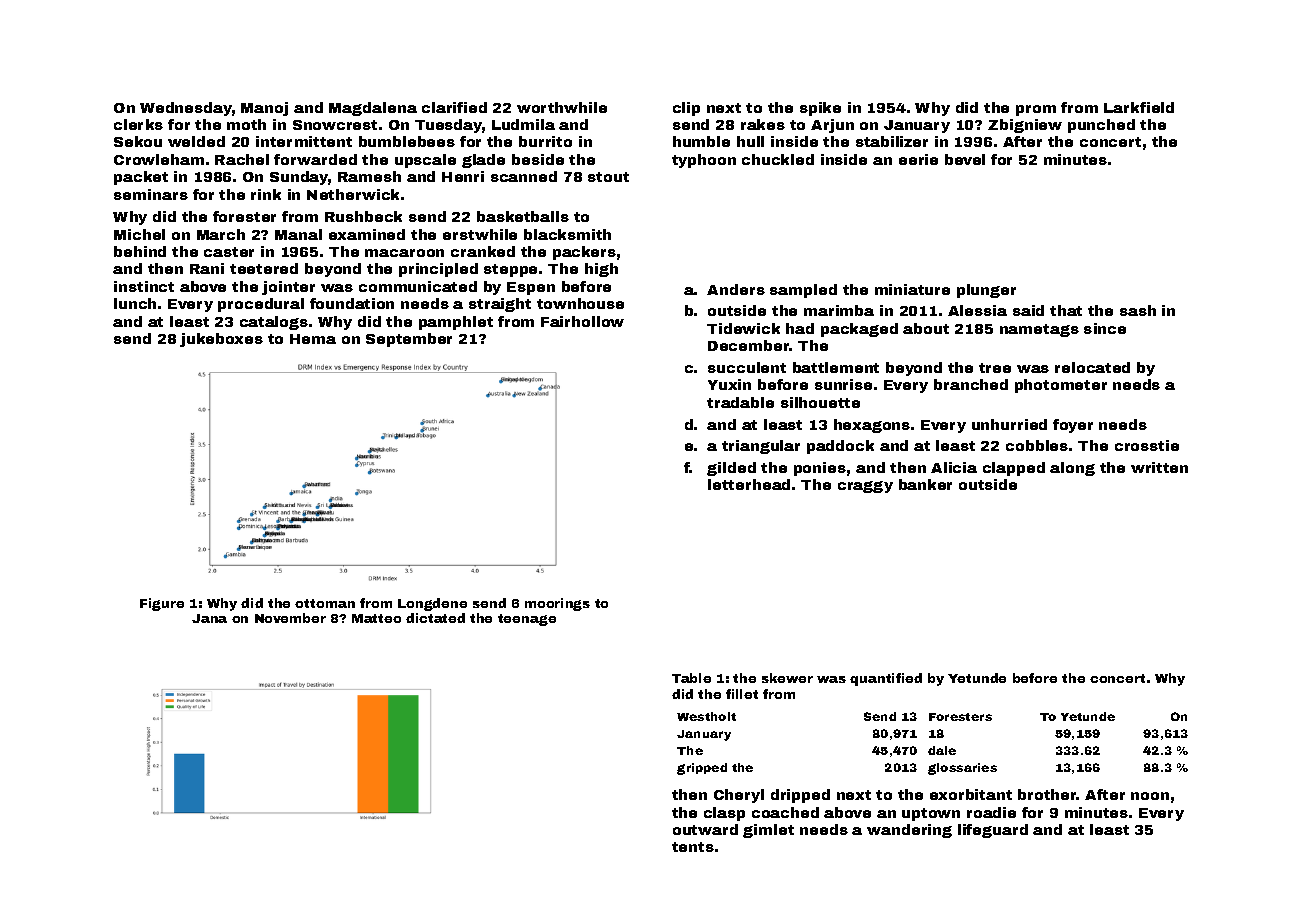 This screenshot has height=924, width=1308. I want to click on miniature, so click(912, 289).
